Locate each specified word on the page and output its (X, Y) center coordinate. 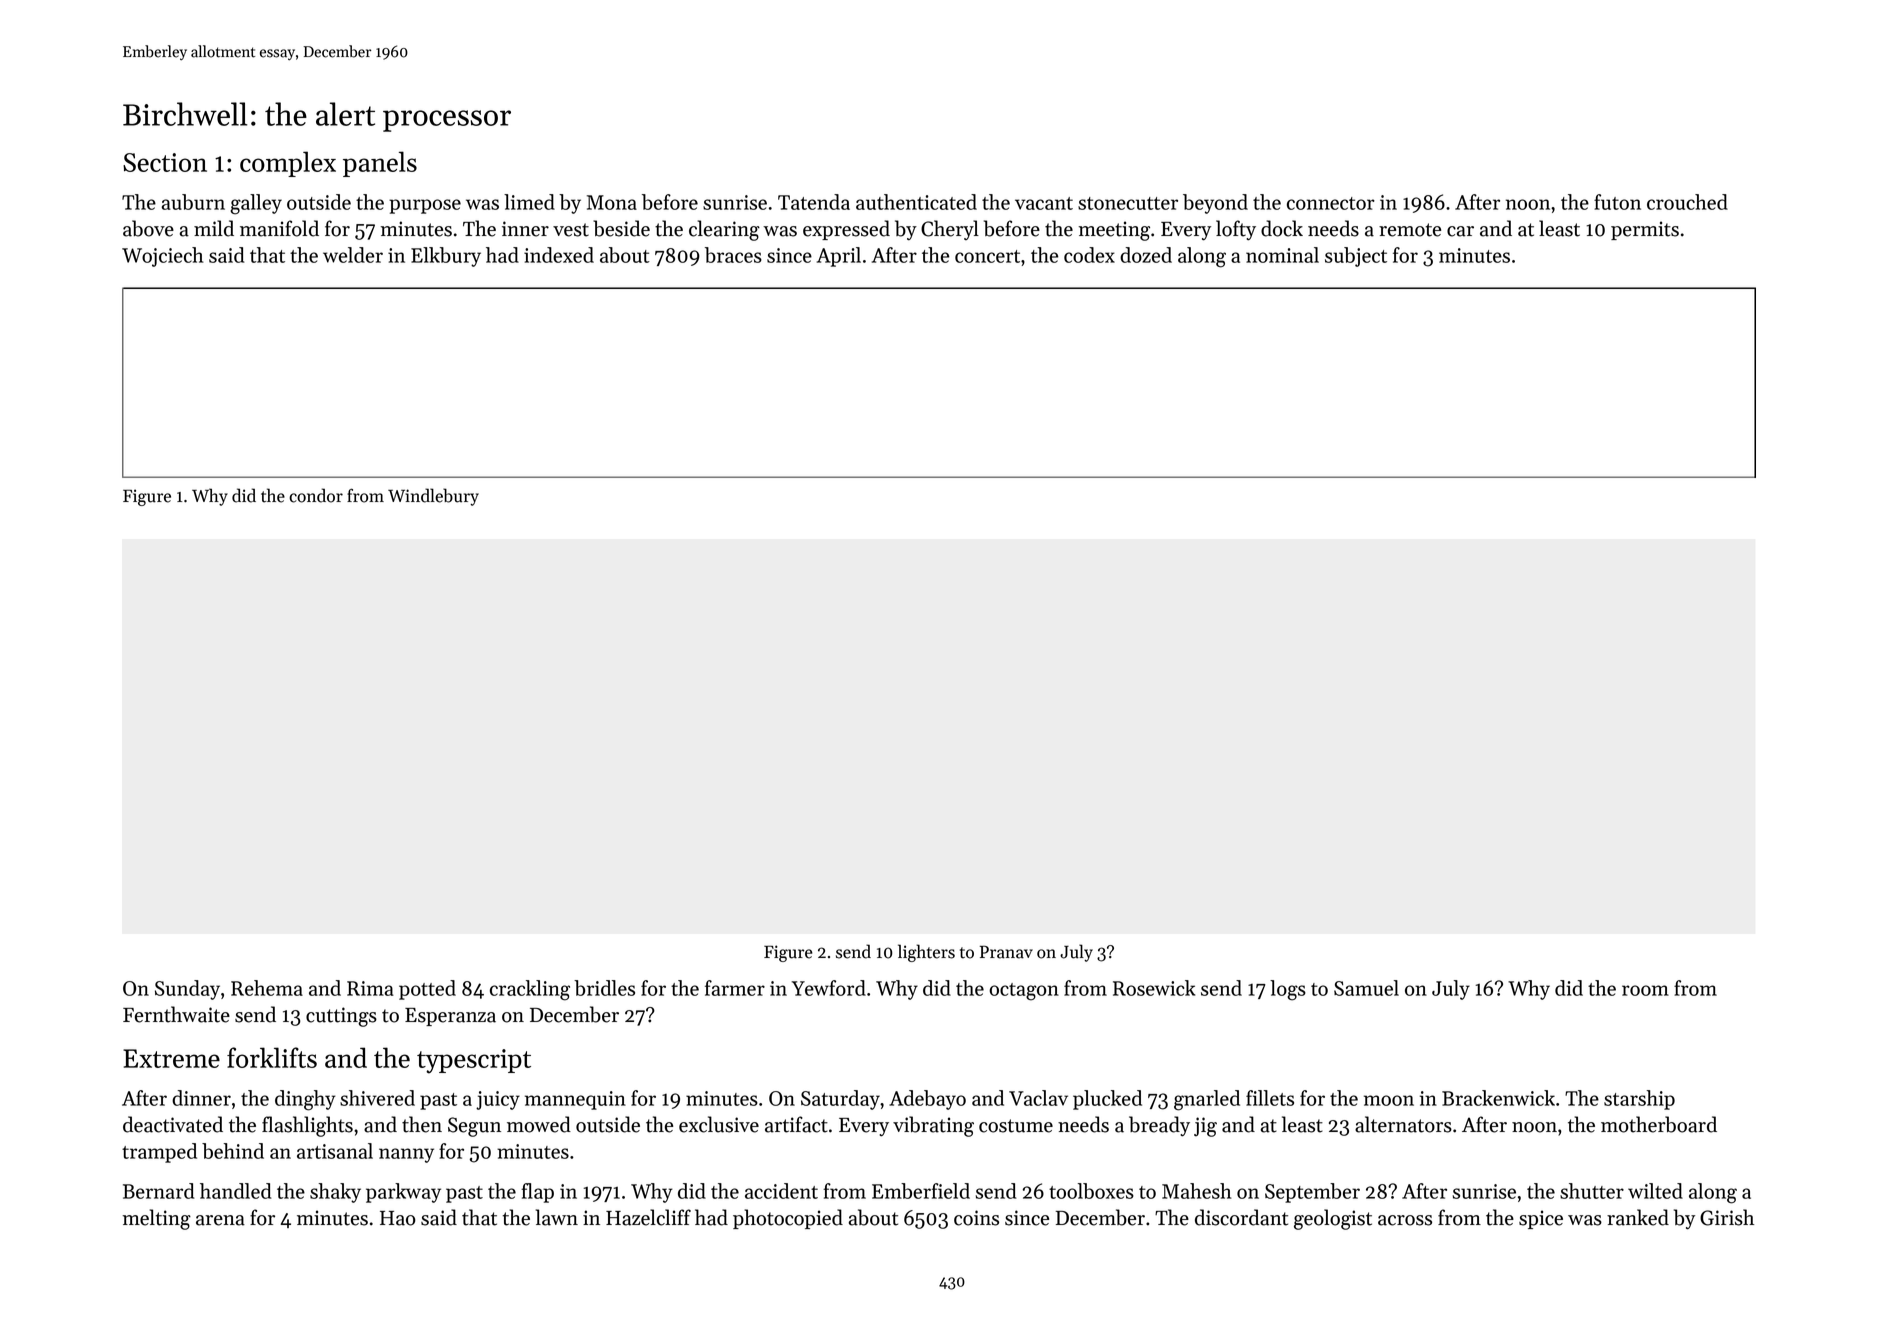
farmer (735, 988)
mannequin (575, 1100)
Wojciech (163, 257)
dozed (1146, 255)
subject (1356, 257)
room (1645, 990)
